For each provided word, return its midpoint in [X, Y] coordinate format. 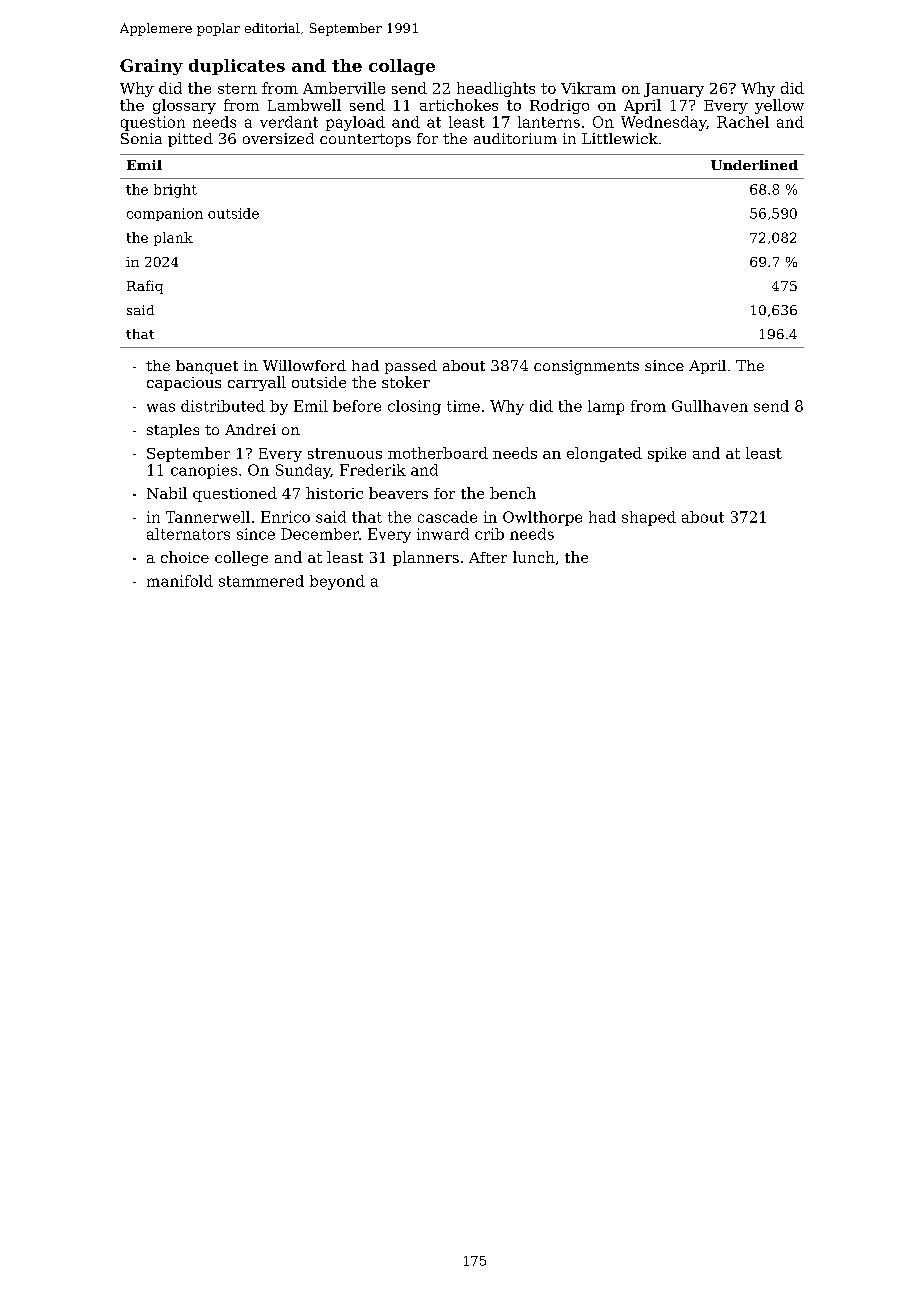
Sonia [141, 138]
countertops [365, 140]
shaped [649, 518]
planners [426, 558]
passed [411, 367]
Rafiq [145, 287]
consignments [586, 367]
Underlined [754, 165]
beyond [337, 582]
